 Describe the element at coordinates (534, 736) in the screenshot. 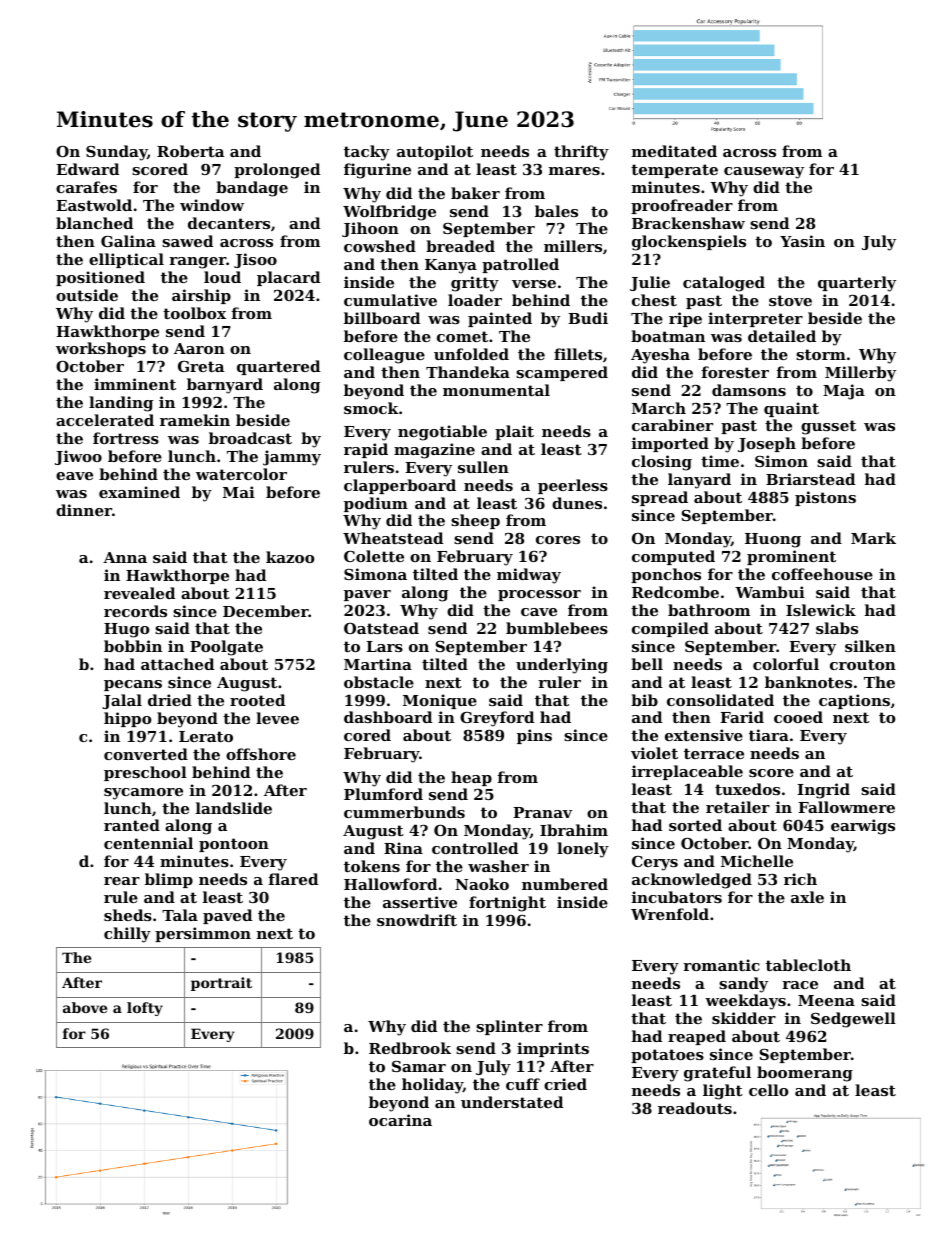

I see `pins` at that location.
